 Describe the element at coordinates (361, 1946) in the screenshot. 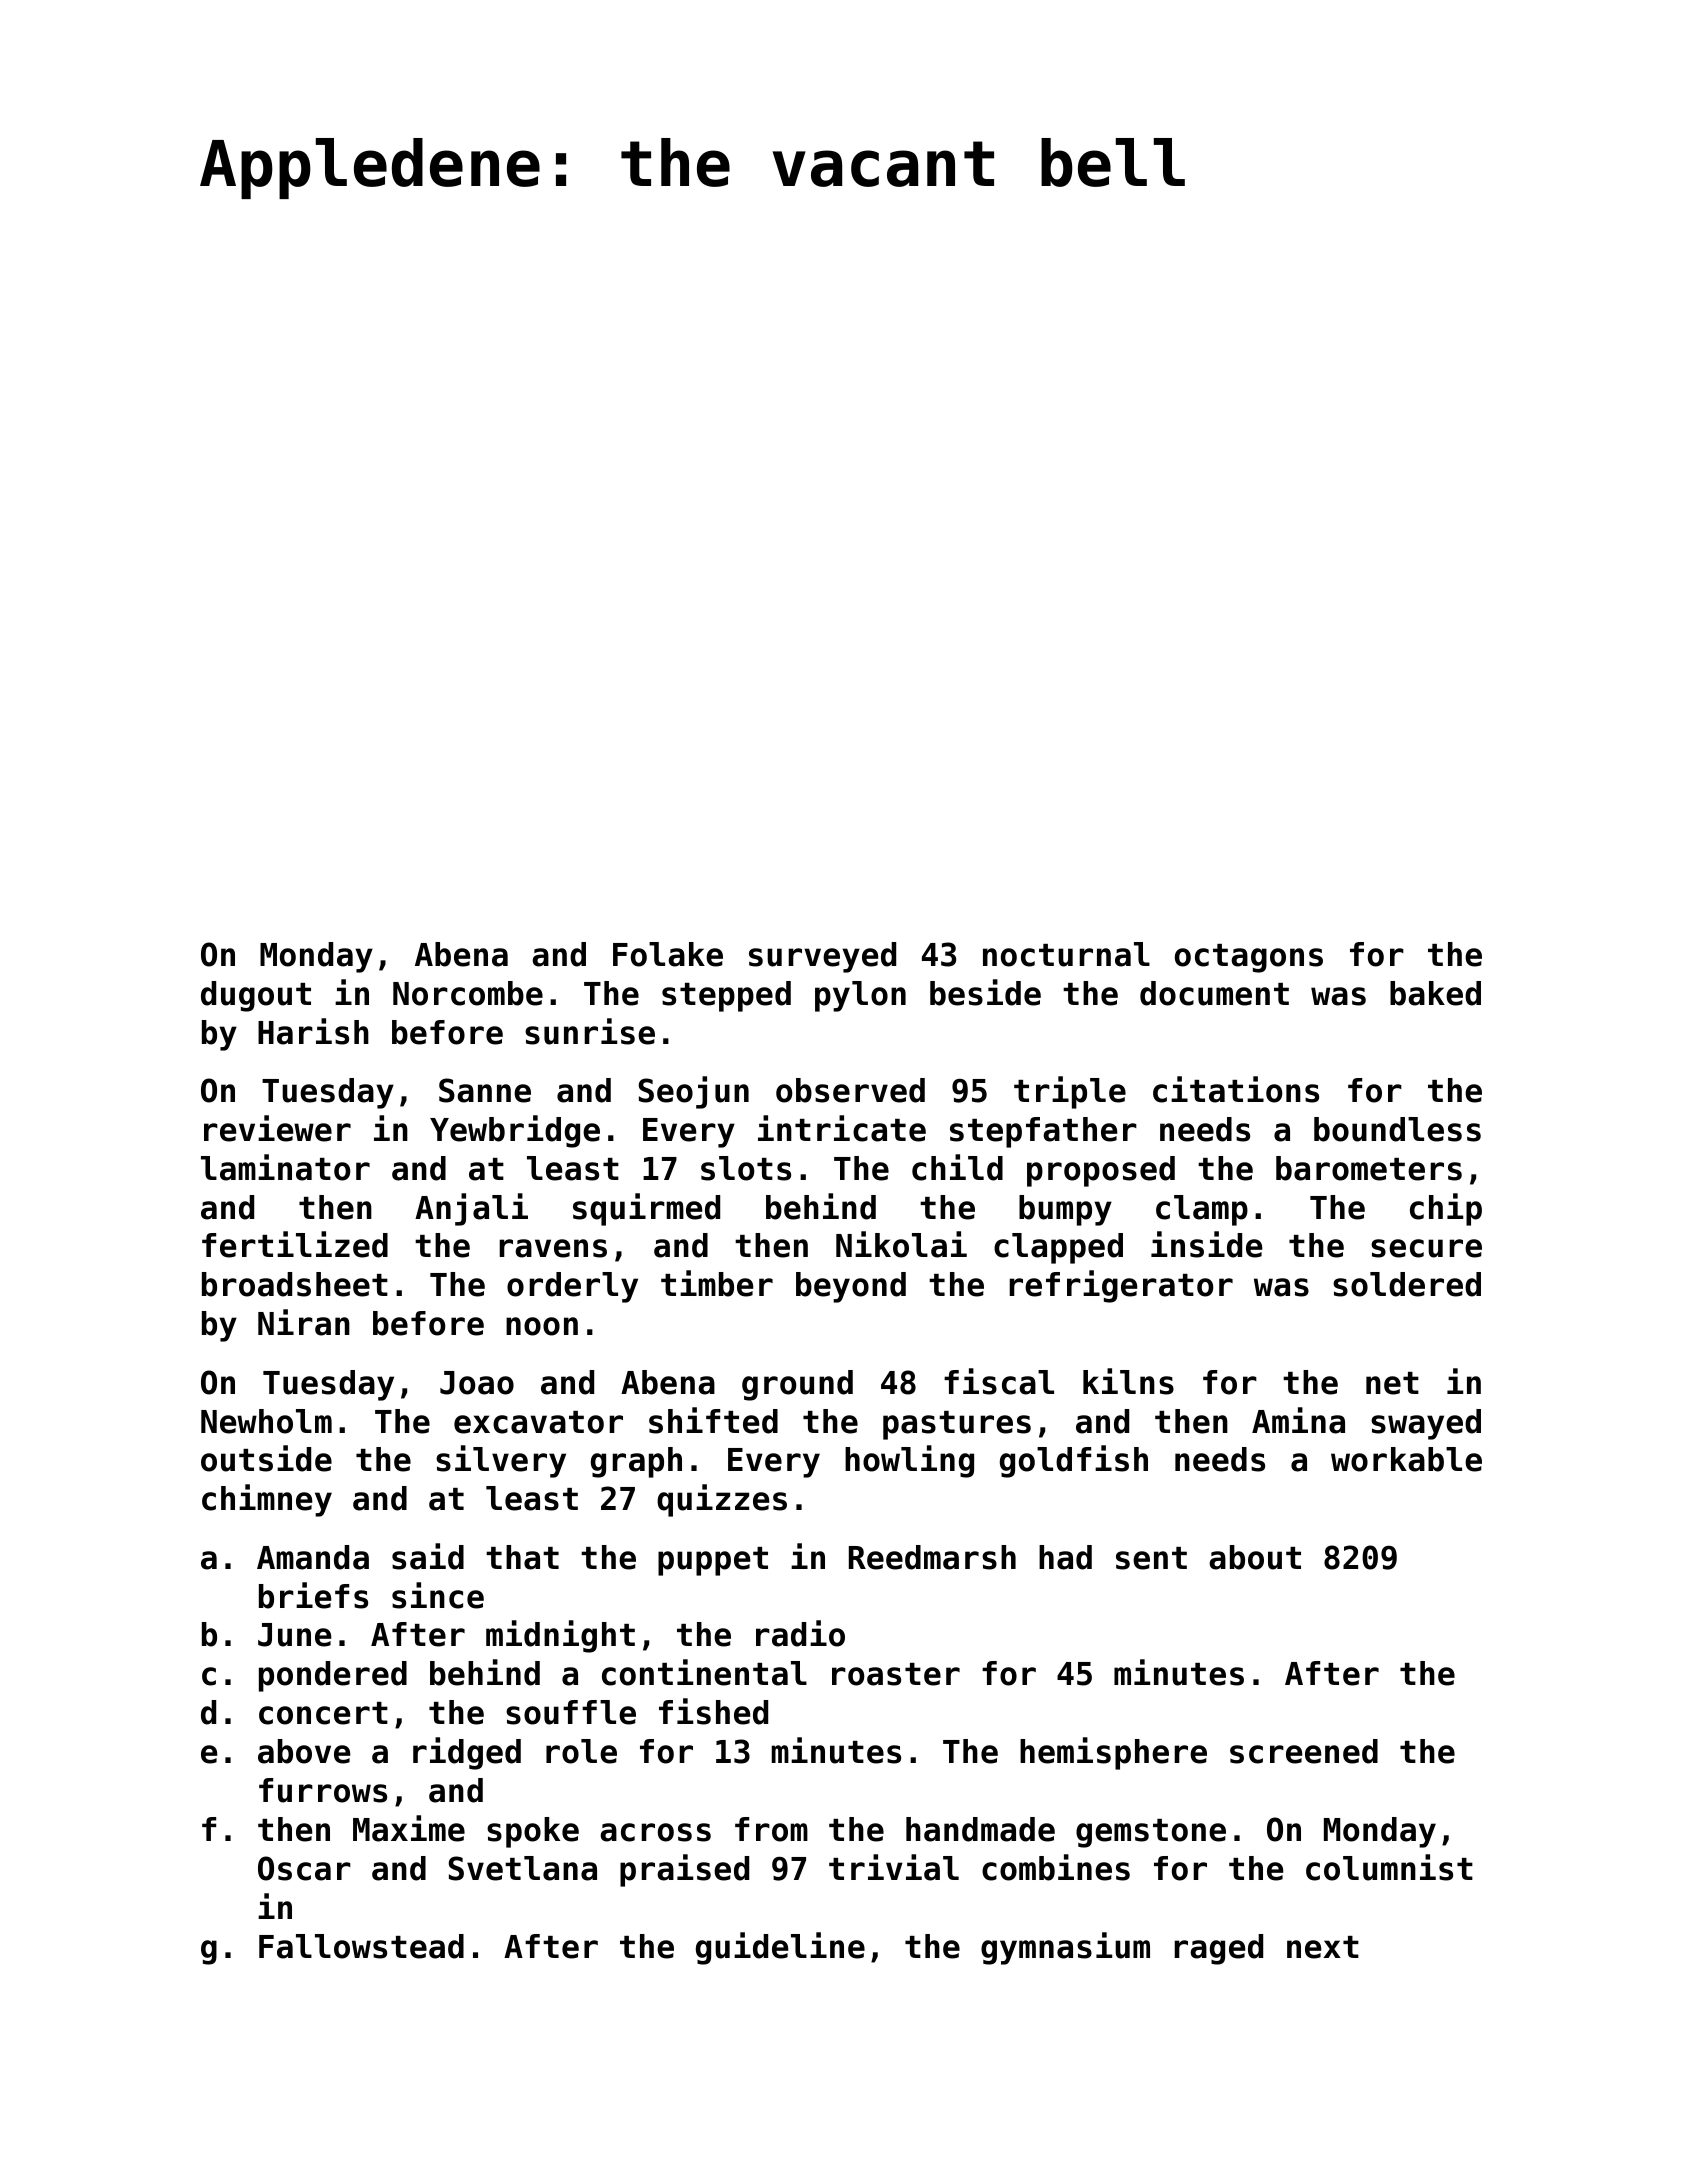

I see `Fallowstead` at that location.
